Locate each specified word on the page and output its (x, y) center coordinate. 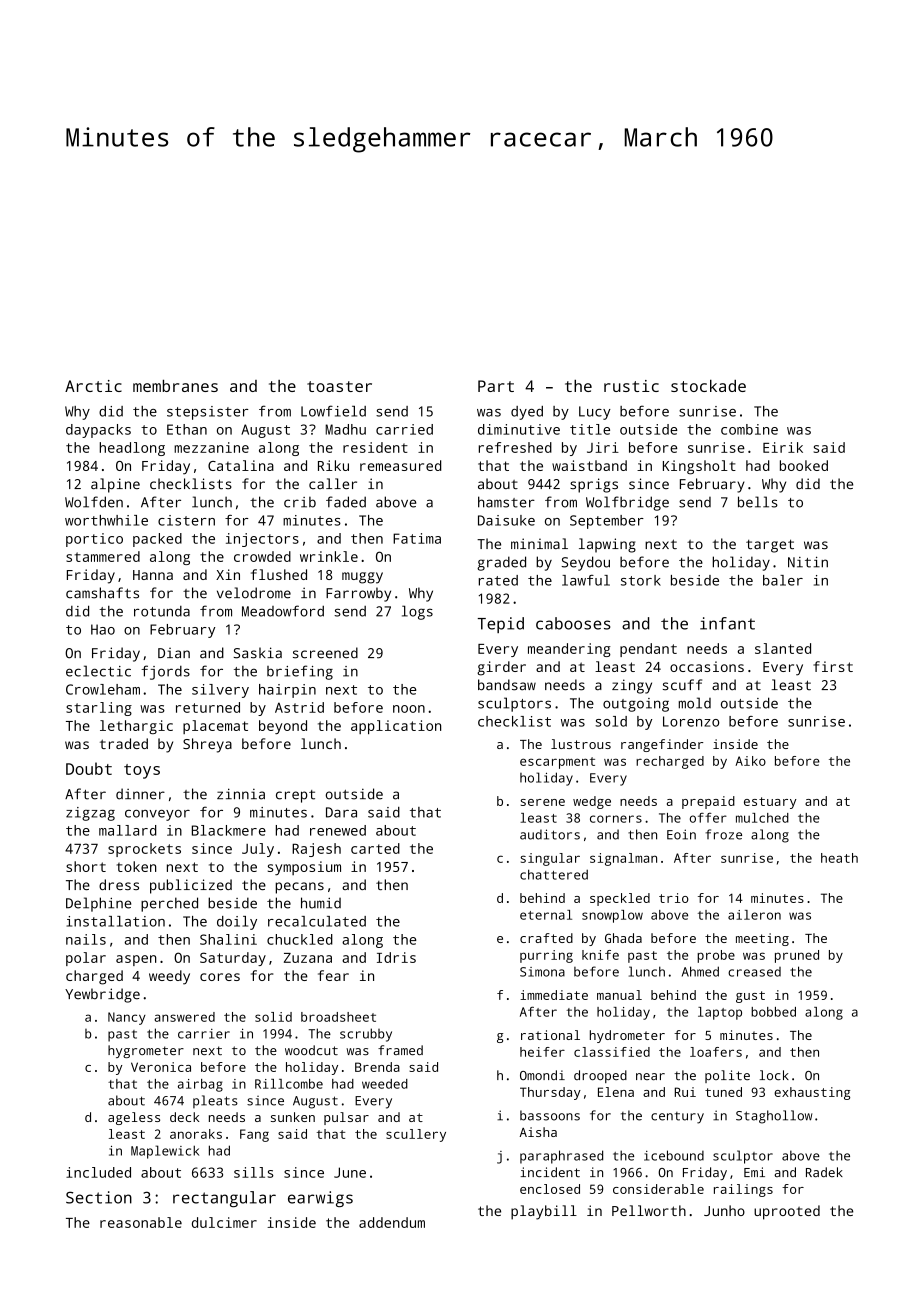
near (650, 1077)
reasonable (141, 1222)
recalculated (317, 921)
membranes (175, 386)
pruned (797, 956)
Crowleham (103, 689)
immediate (554, 995)
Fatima (417, 538)
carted (375, 848)
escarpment (557, 763)
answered (184, 1017)
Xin (228, 574)
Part (496, 386)
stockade (708, 386)
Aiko (750, 761)
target (770, 546)
